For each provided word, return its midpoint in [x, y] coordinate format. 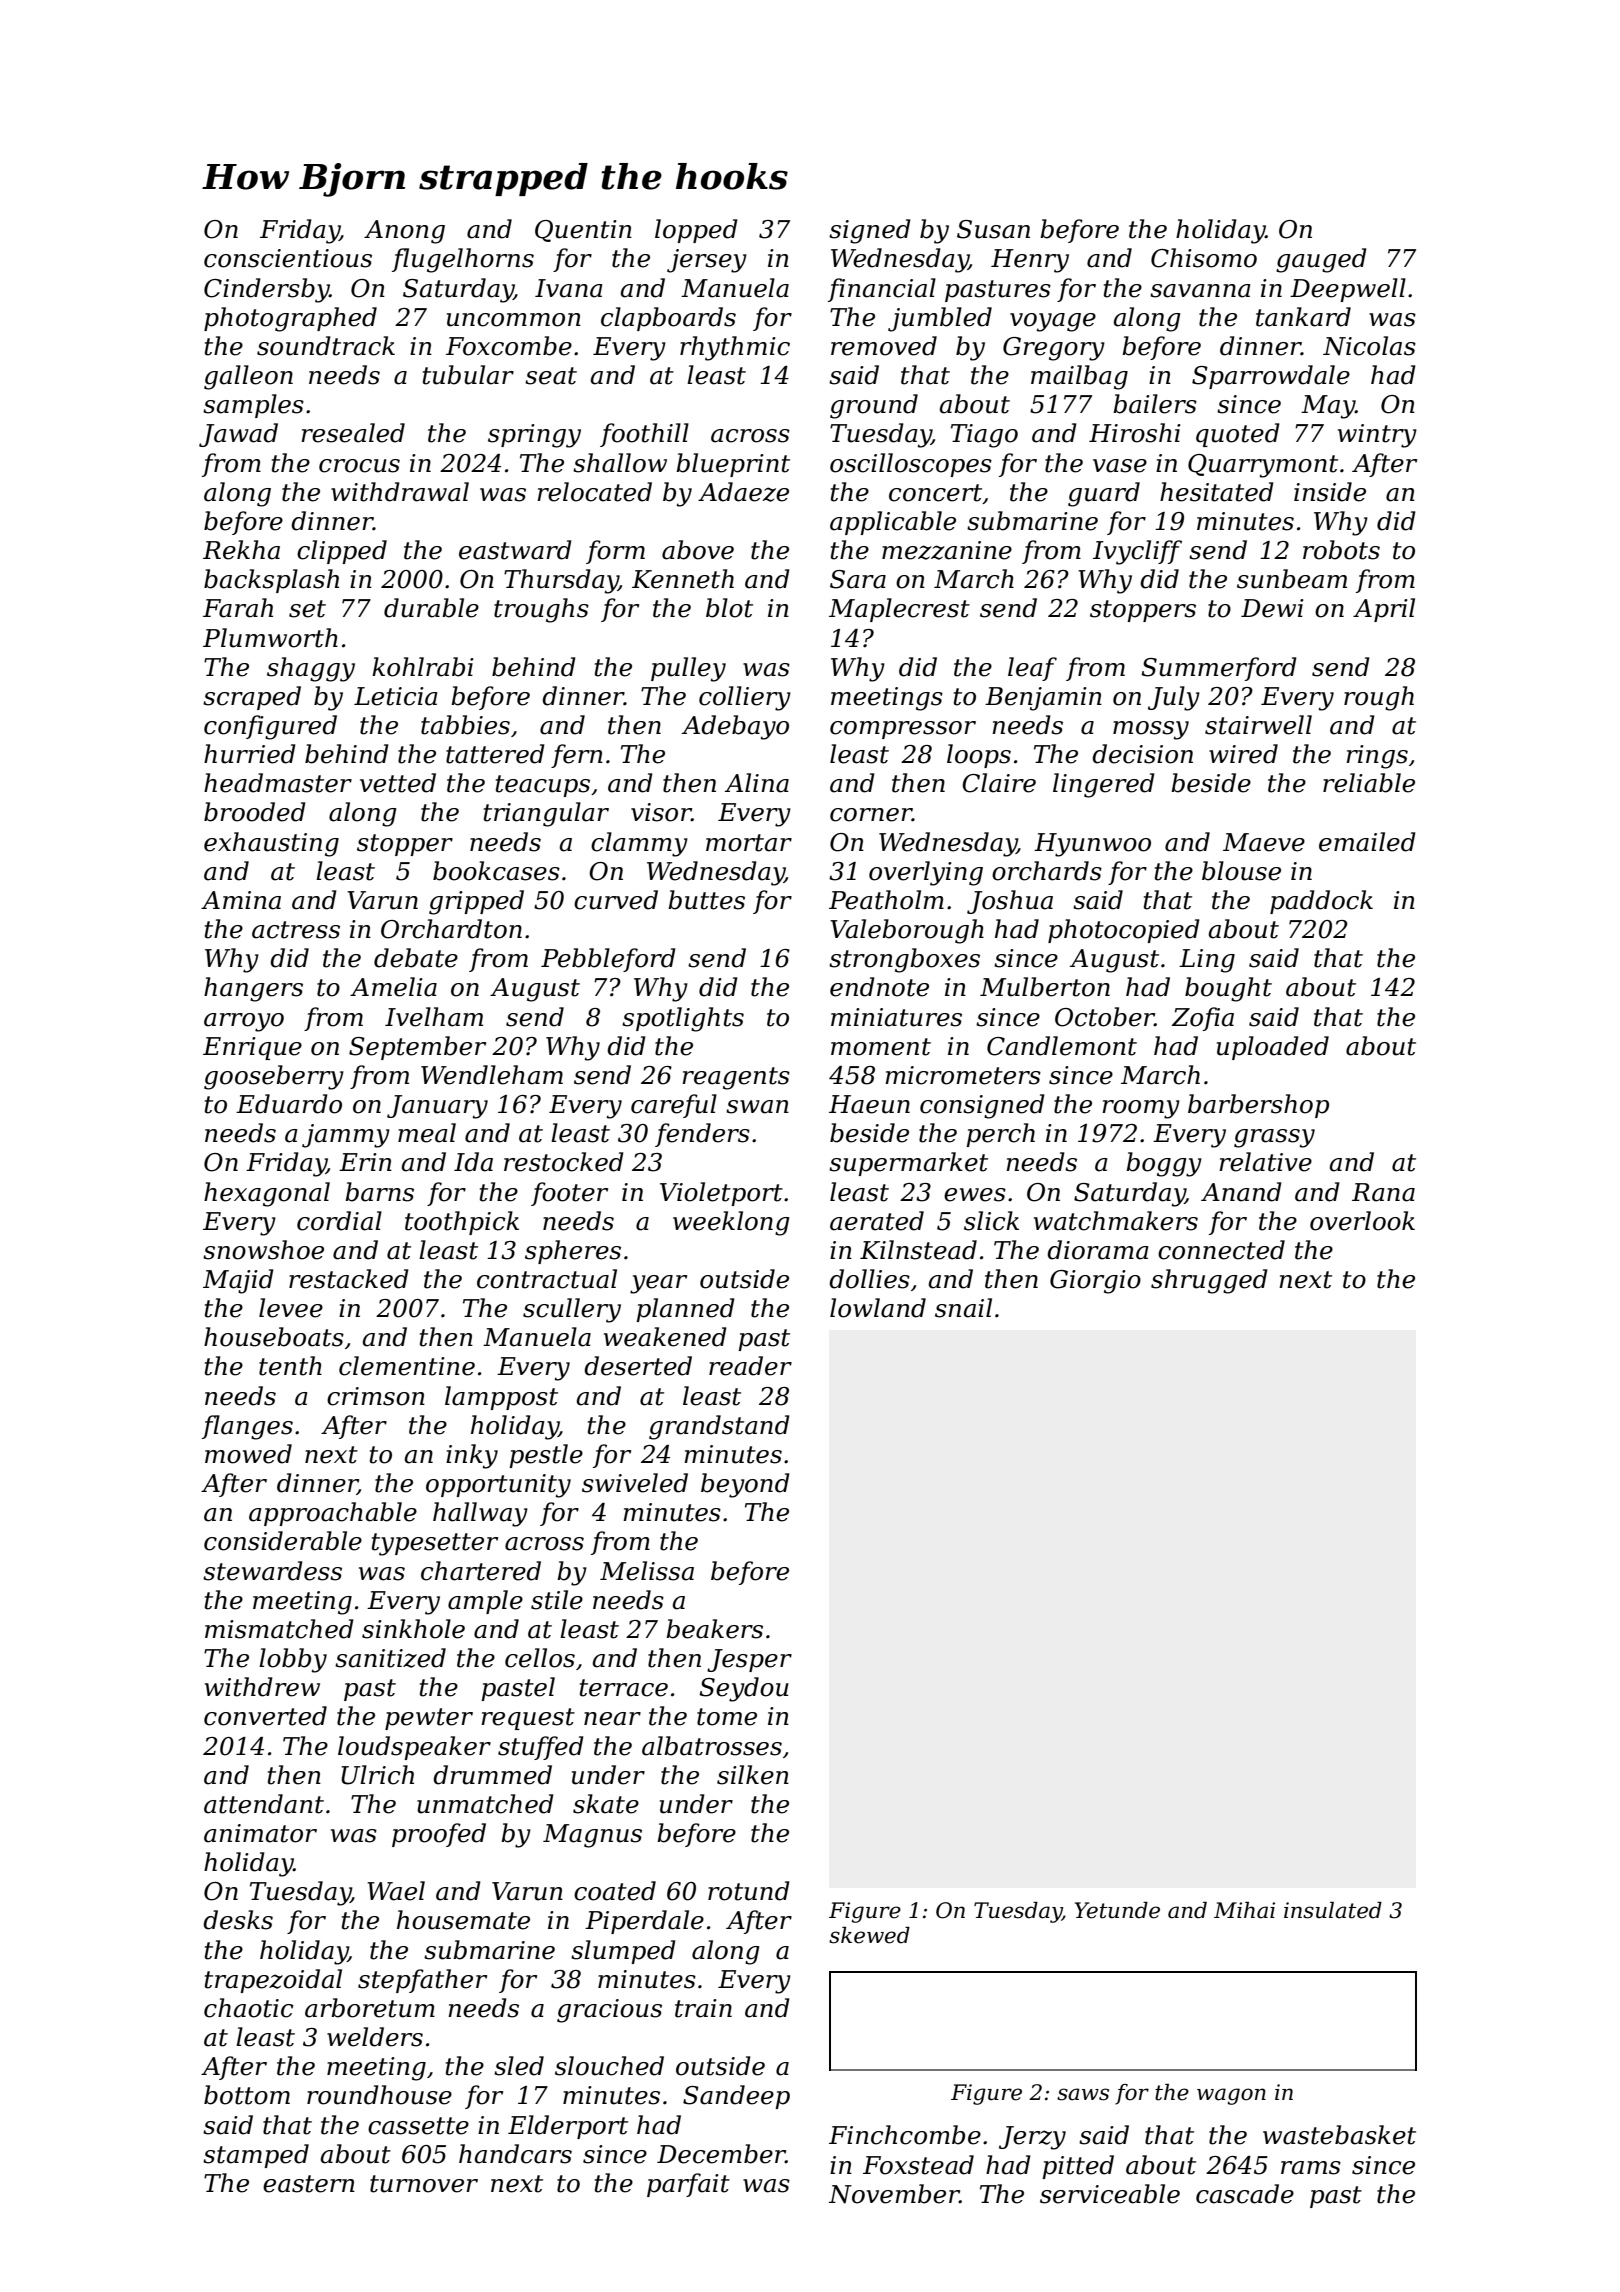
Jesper [749, 1660]
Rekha [241, 550]
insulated [1333, 1910]
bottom [247, 2095]
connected [1221, 1250]
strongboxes [904, 960]
